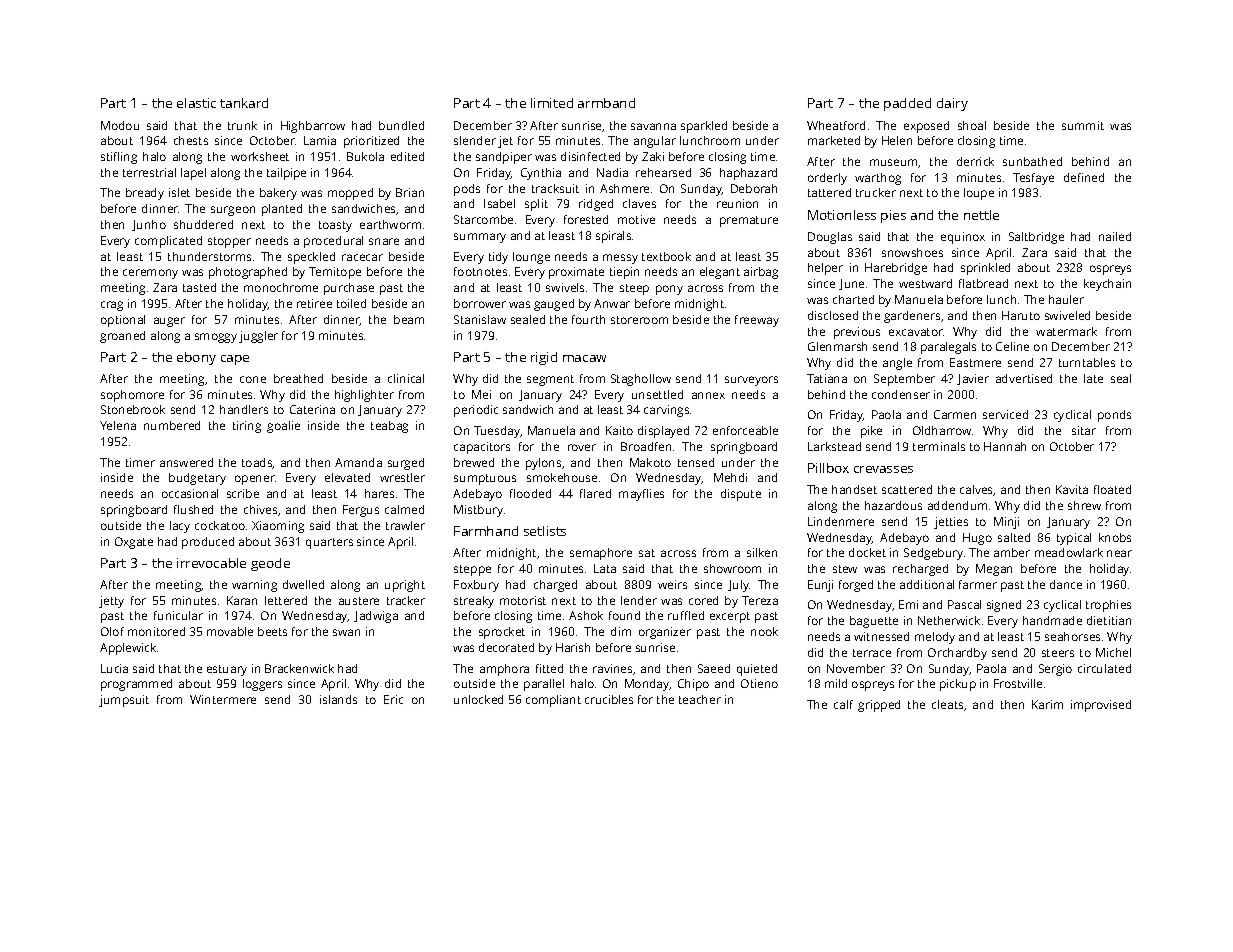 This page has width=1233, height=952. What do you see at coordinates (1012, 552) in the page?
I see `amber` at bounding box center [1012, 552].
